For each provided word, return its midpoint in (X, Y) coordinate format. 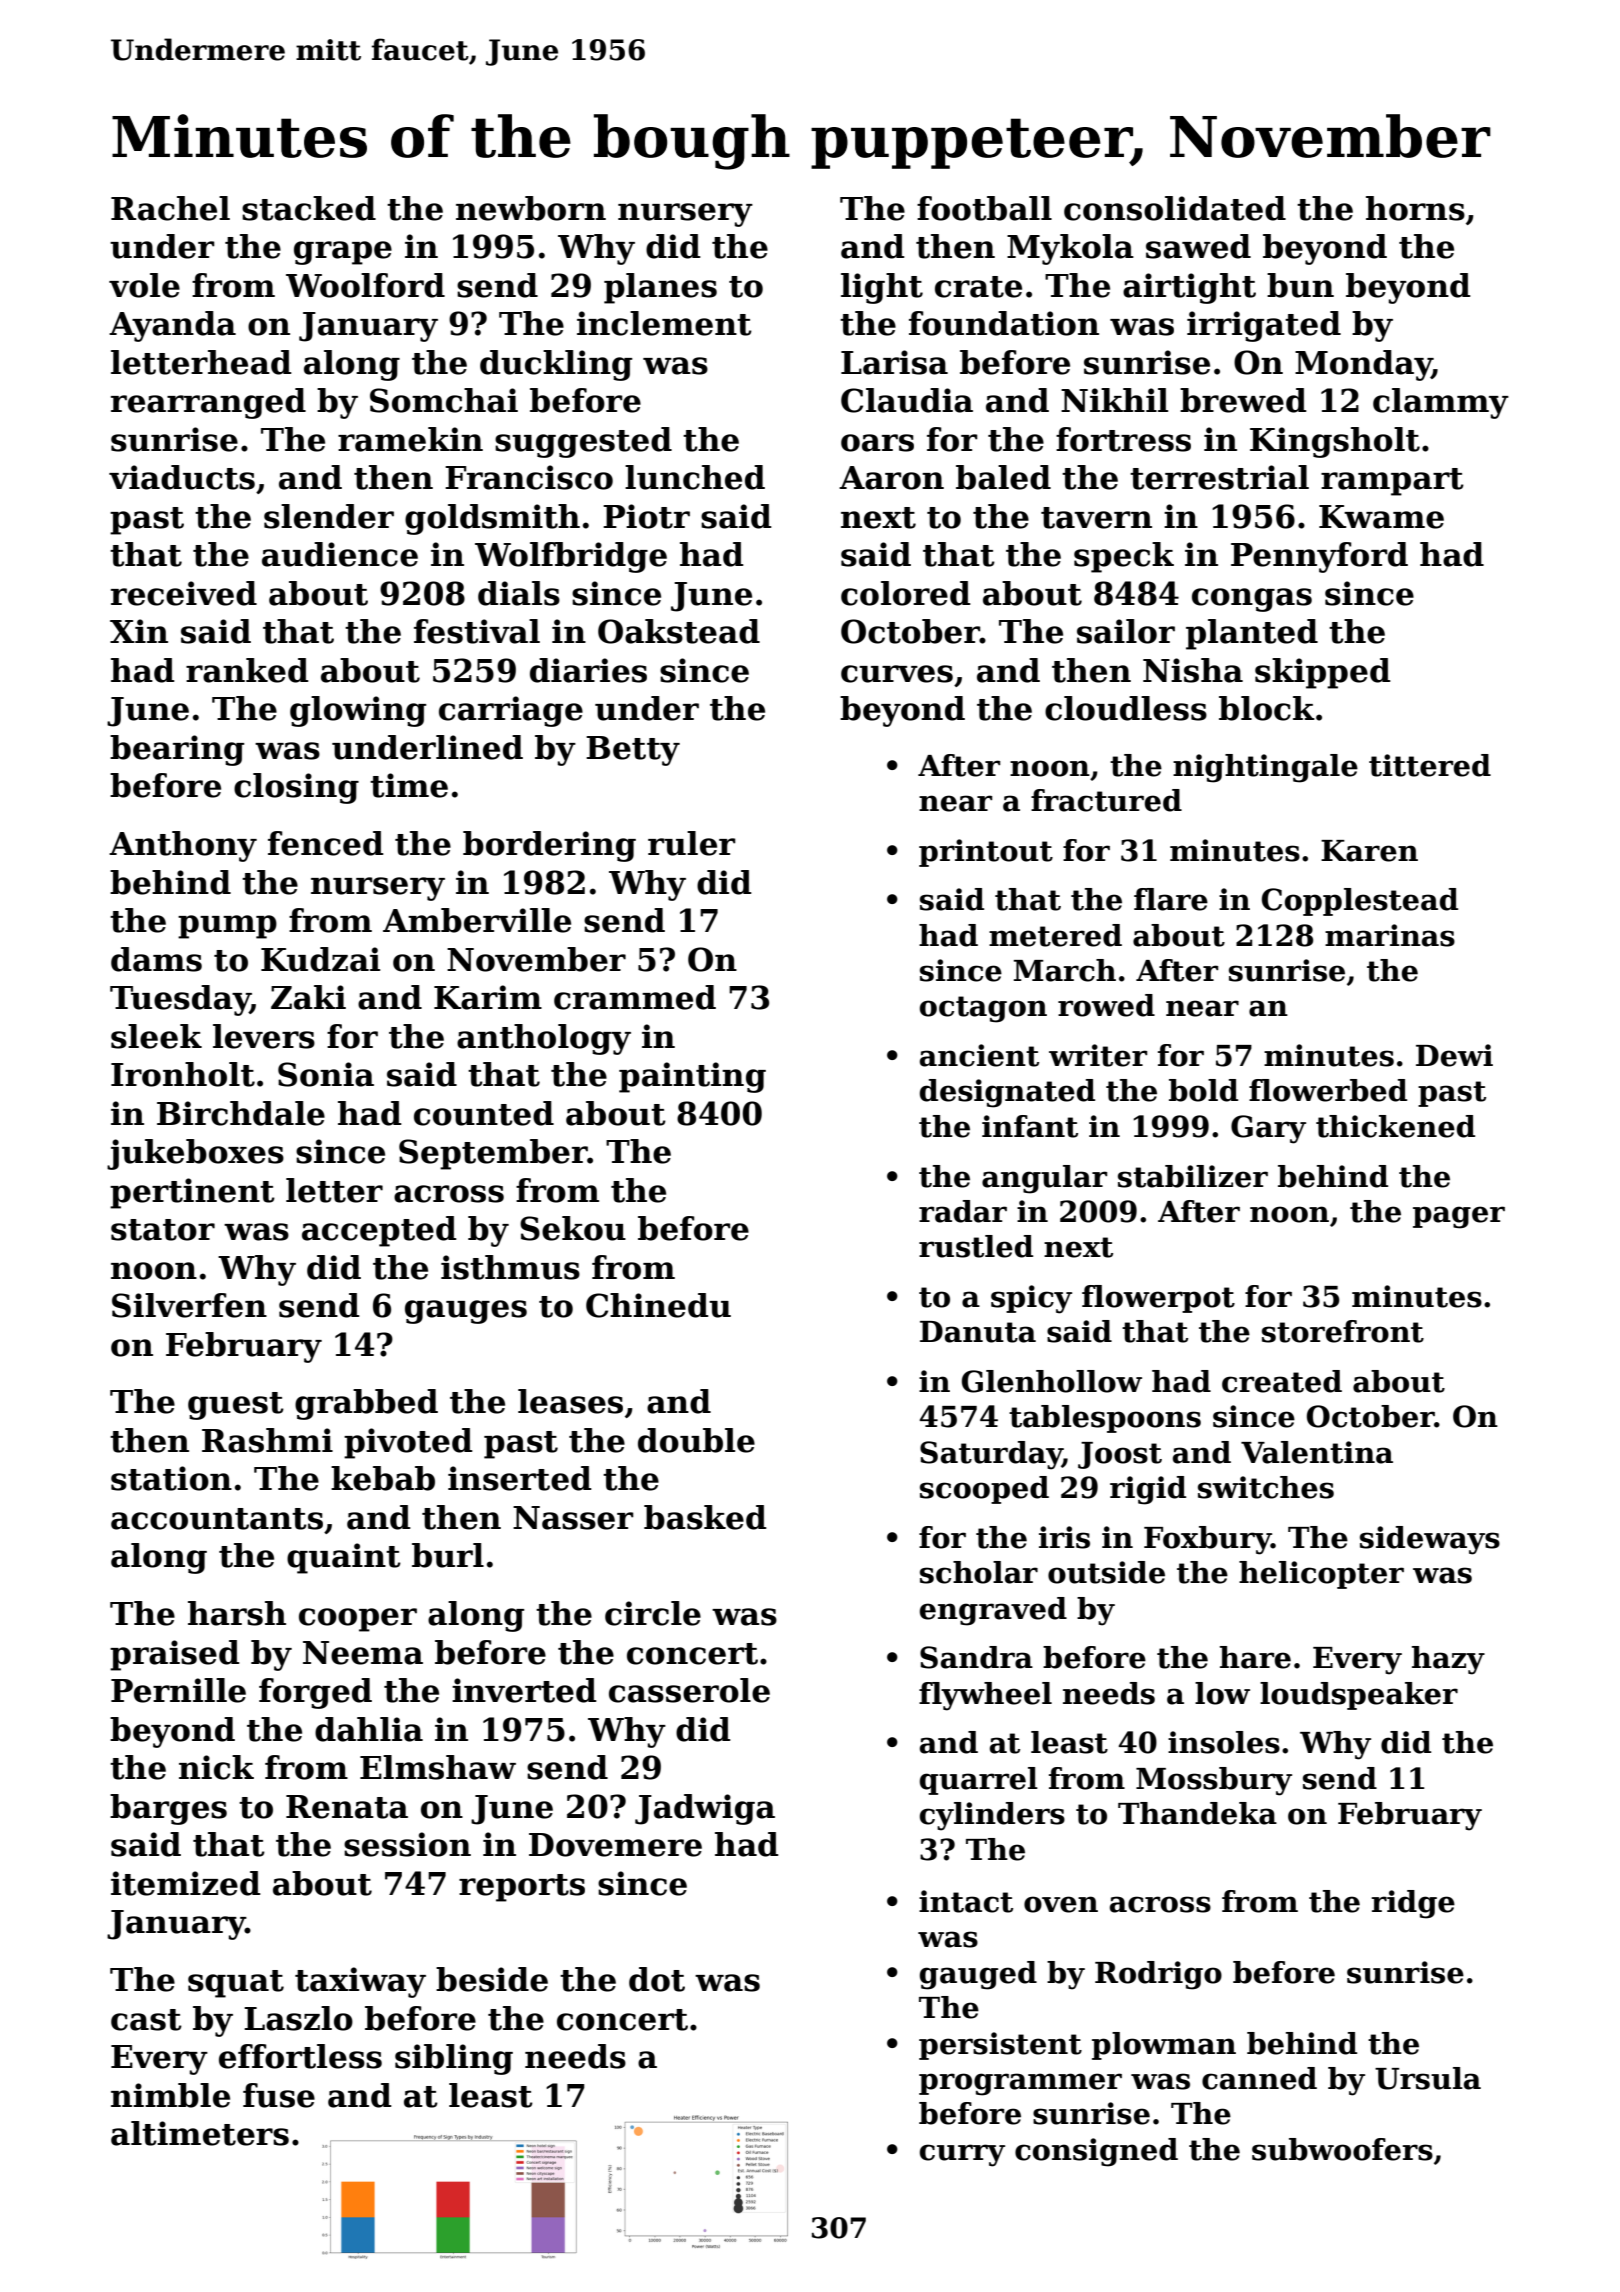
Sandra (976, 1657)
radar (963, 1211)
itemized (186, 1883)
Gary (1268, 1129)
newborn (531, 208)
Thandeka (1197, 1813)
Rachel (170, 208)
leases (570, 1401)
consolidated (1175, 208)
